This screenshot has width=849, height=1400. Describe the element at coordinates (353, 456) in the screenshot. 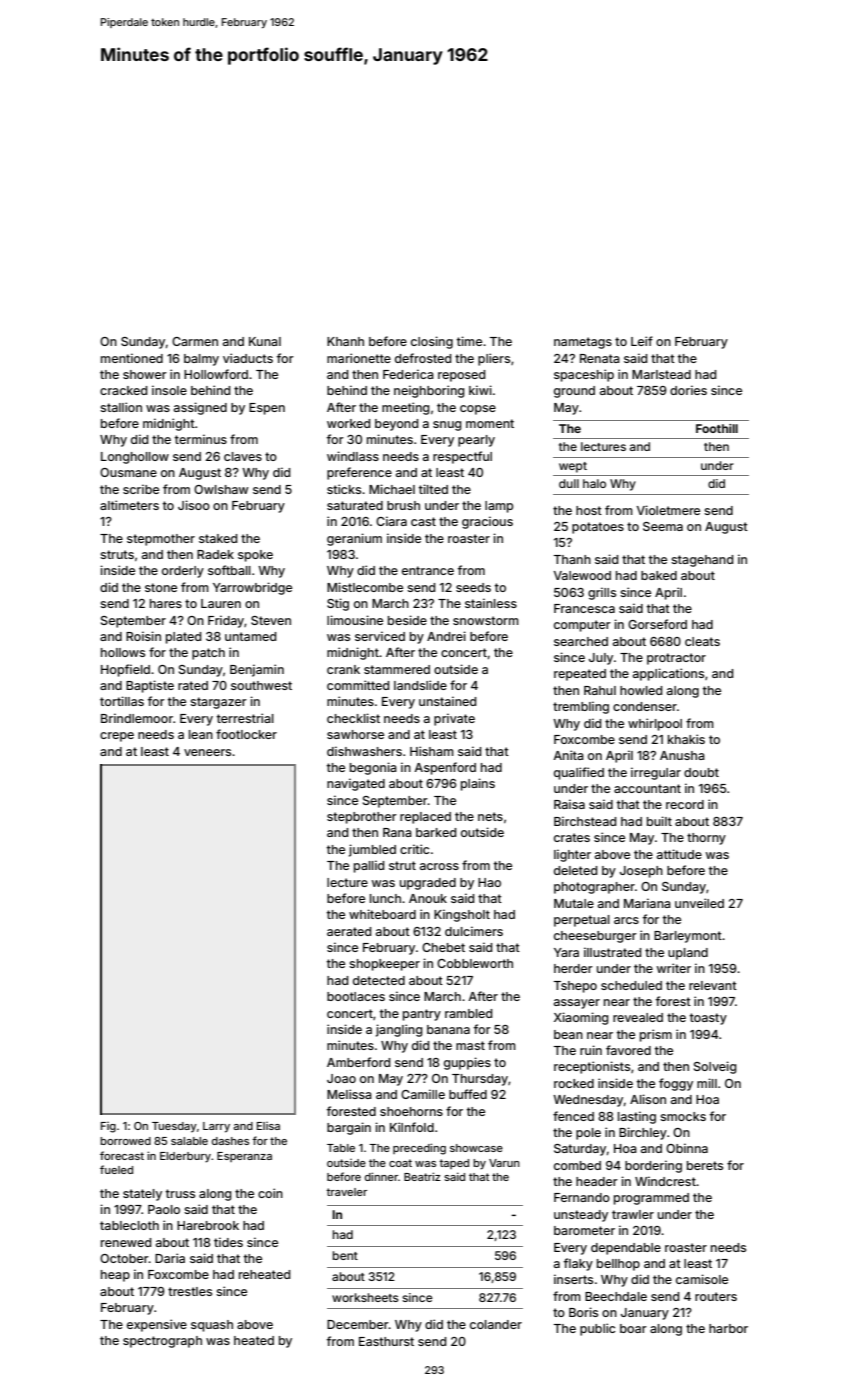

I see `windlass` at that location.
